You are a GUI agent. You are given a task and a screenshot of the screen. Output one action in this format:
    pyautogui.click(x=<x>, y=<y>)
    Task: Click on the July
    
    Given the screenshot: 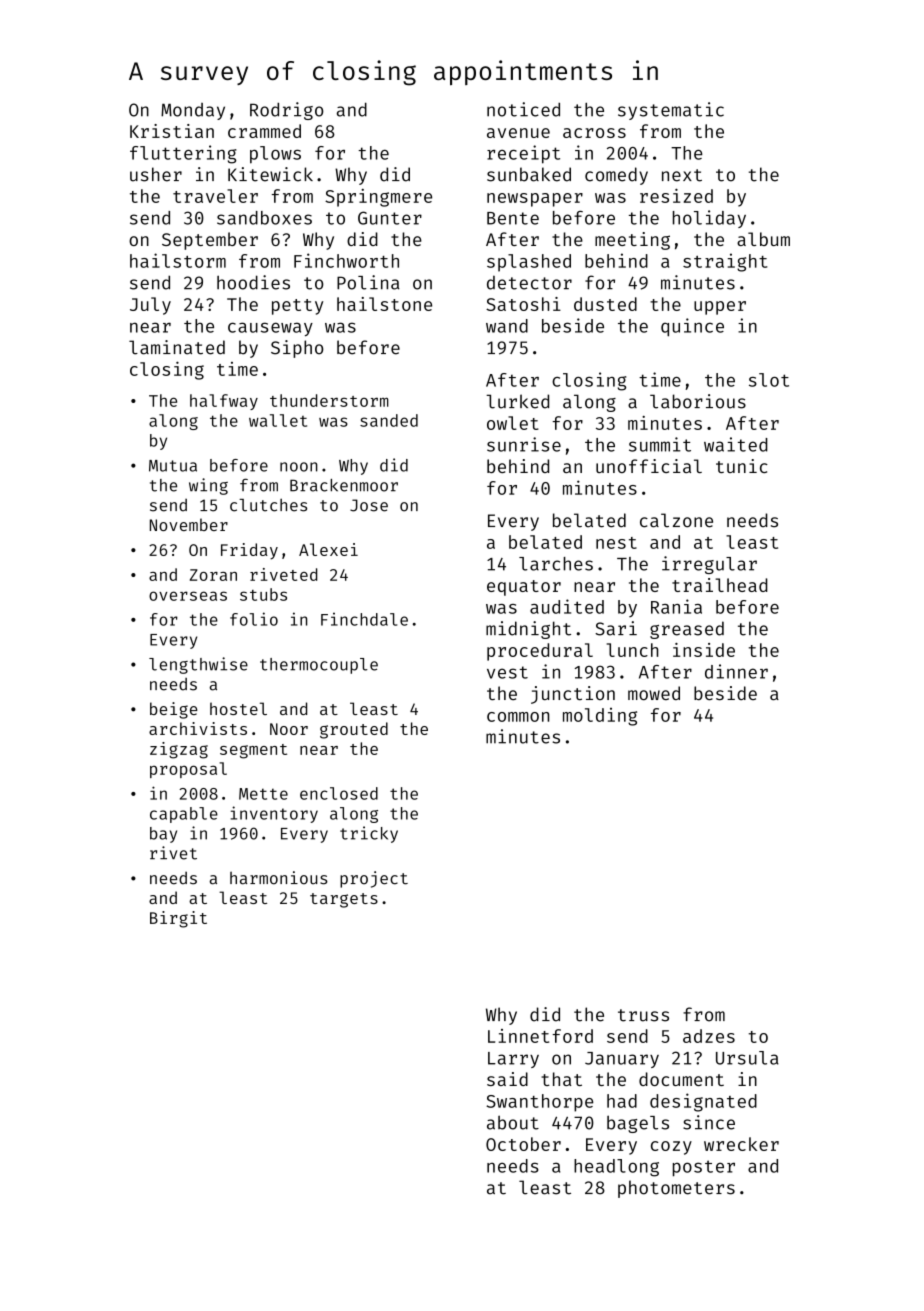 What is the action you would take?
    pyautogui.click(x=150, y=306)
